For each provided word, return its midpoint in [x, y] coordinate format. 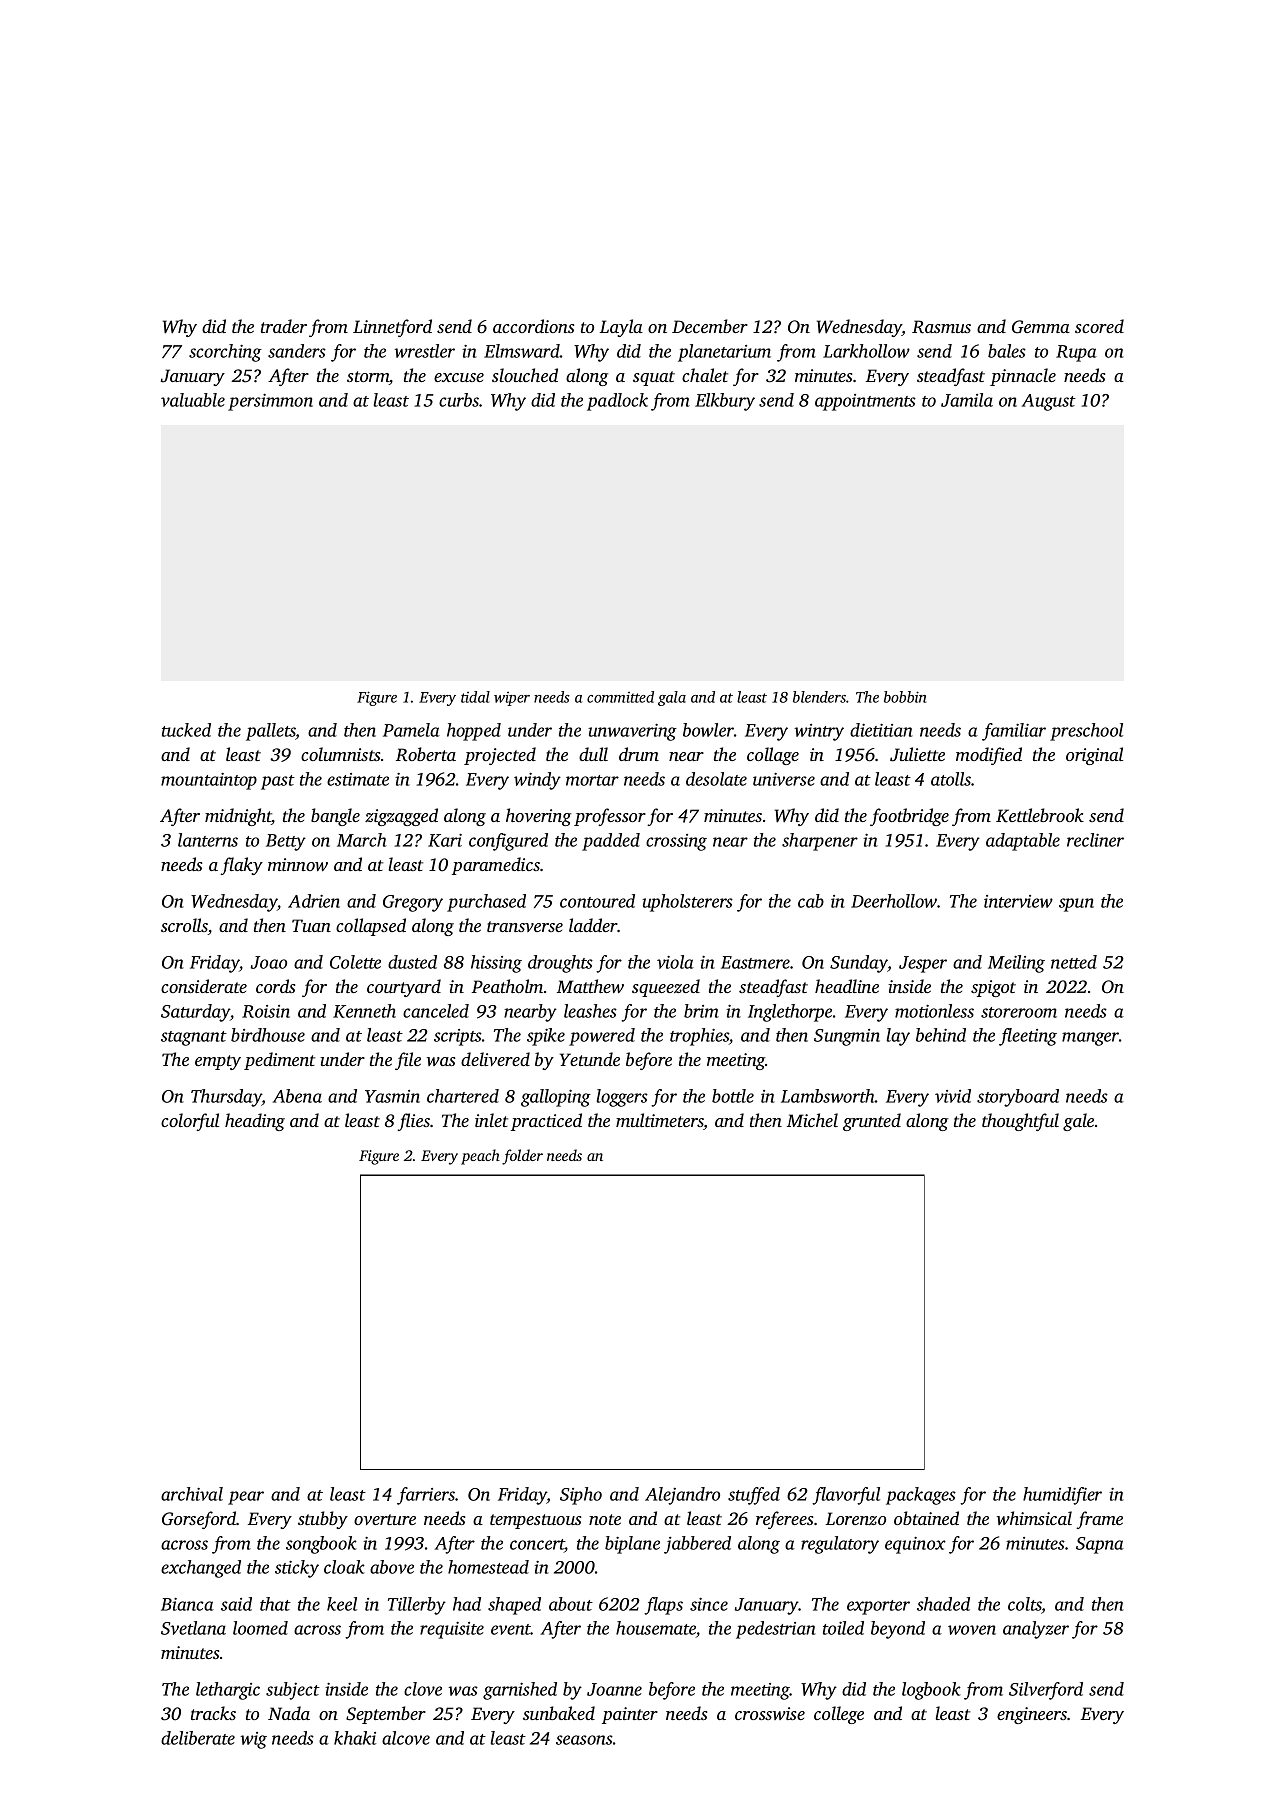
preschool [1086, 732]
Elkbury [725, 402]
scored [1099, 326]
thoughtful [1020, 1122]
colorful [190, 1122]
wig [253, 1740]
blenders [819, 697]
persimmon [270, 402]
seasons [584, 1740]
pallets [271, 732]
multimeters [660, 1121]
